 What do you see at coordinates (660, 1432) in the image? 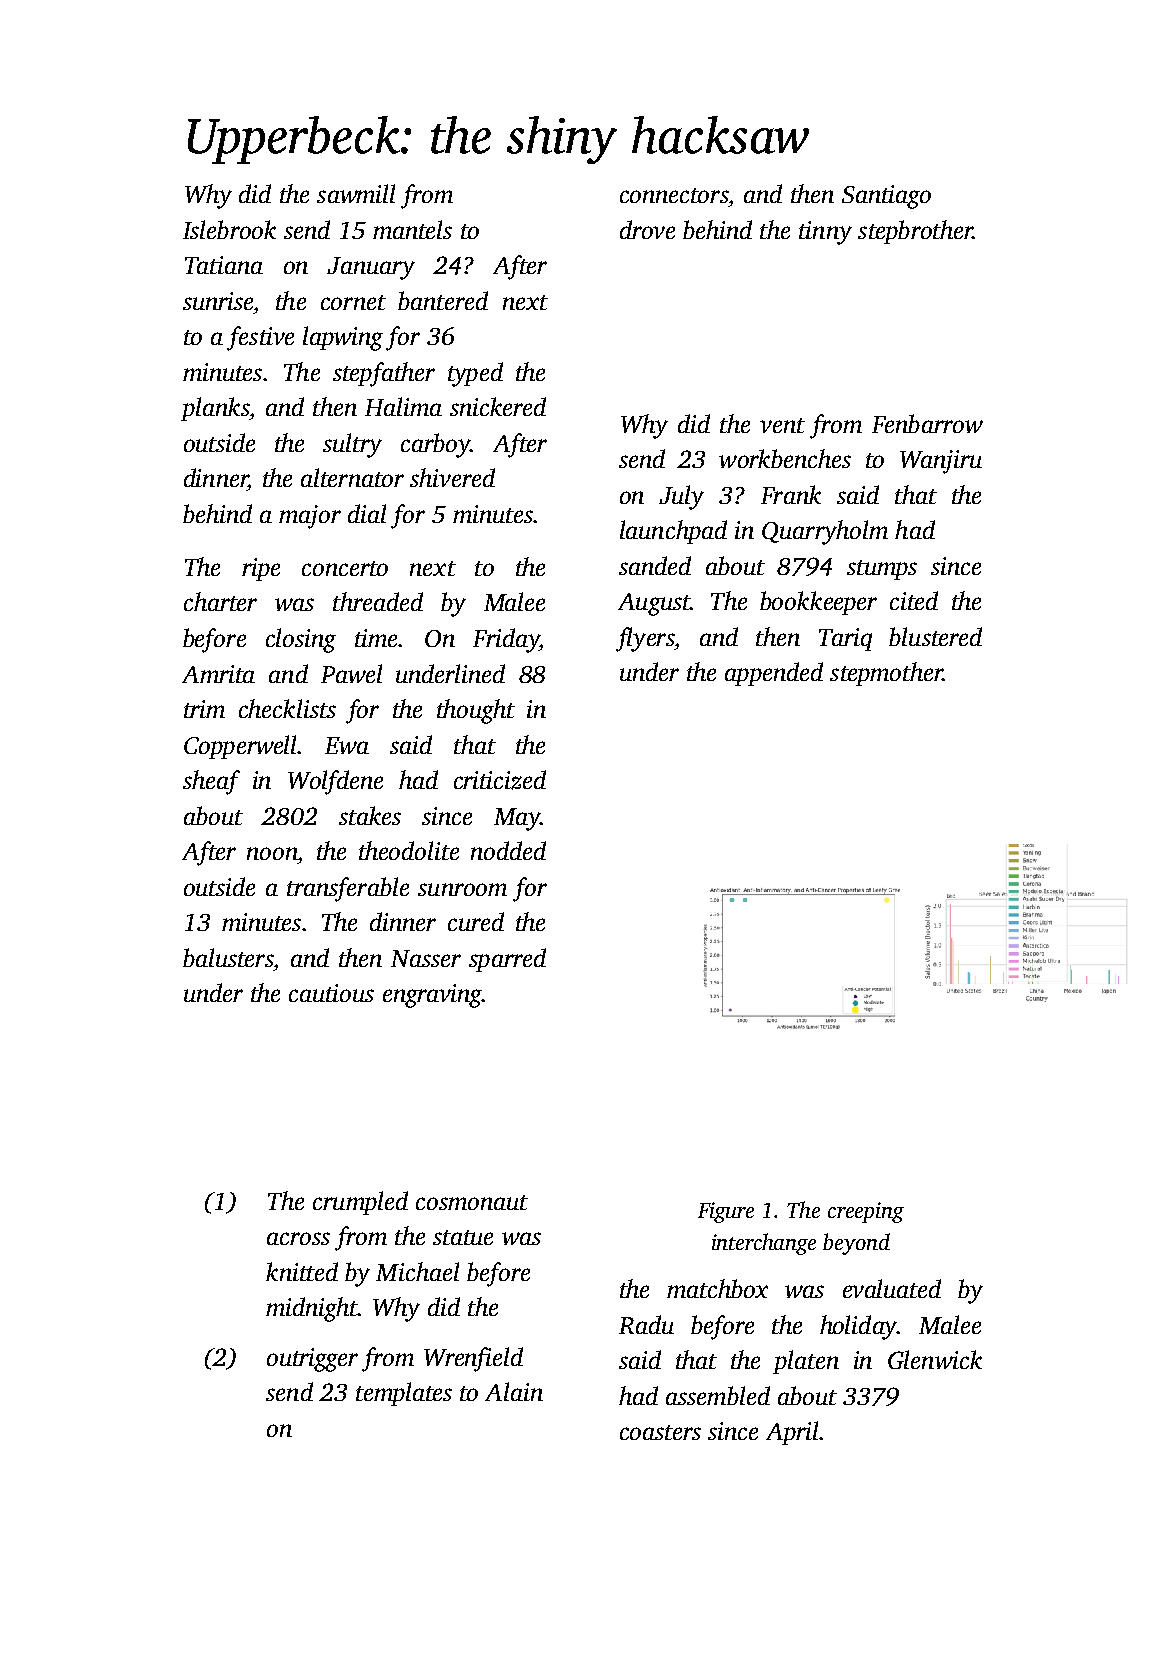
I see `coasters` at bounding box center [660, 1432].
